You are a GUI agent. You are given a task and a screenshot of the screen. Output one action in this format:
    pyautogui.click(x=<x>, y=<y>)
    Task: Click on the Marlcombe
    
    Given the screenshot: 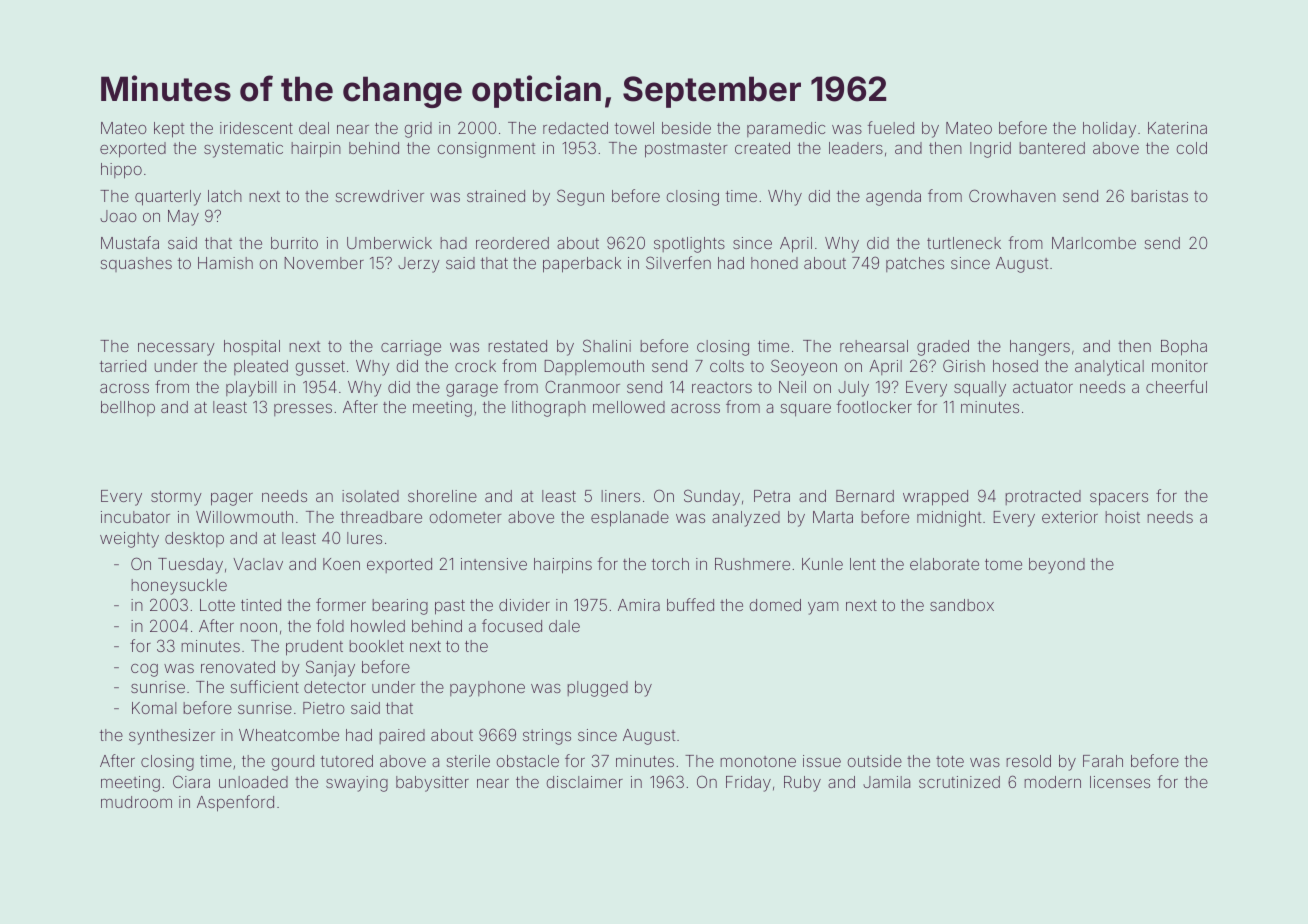 What is the action you would take?
    pyautogui.click(x=1094, y=243)
